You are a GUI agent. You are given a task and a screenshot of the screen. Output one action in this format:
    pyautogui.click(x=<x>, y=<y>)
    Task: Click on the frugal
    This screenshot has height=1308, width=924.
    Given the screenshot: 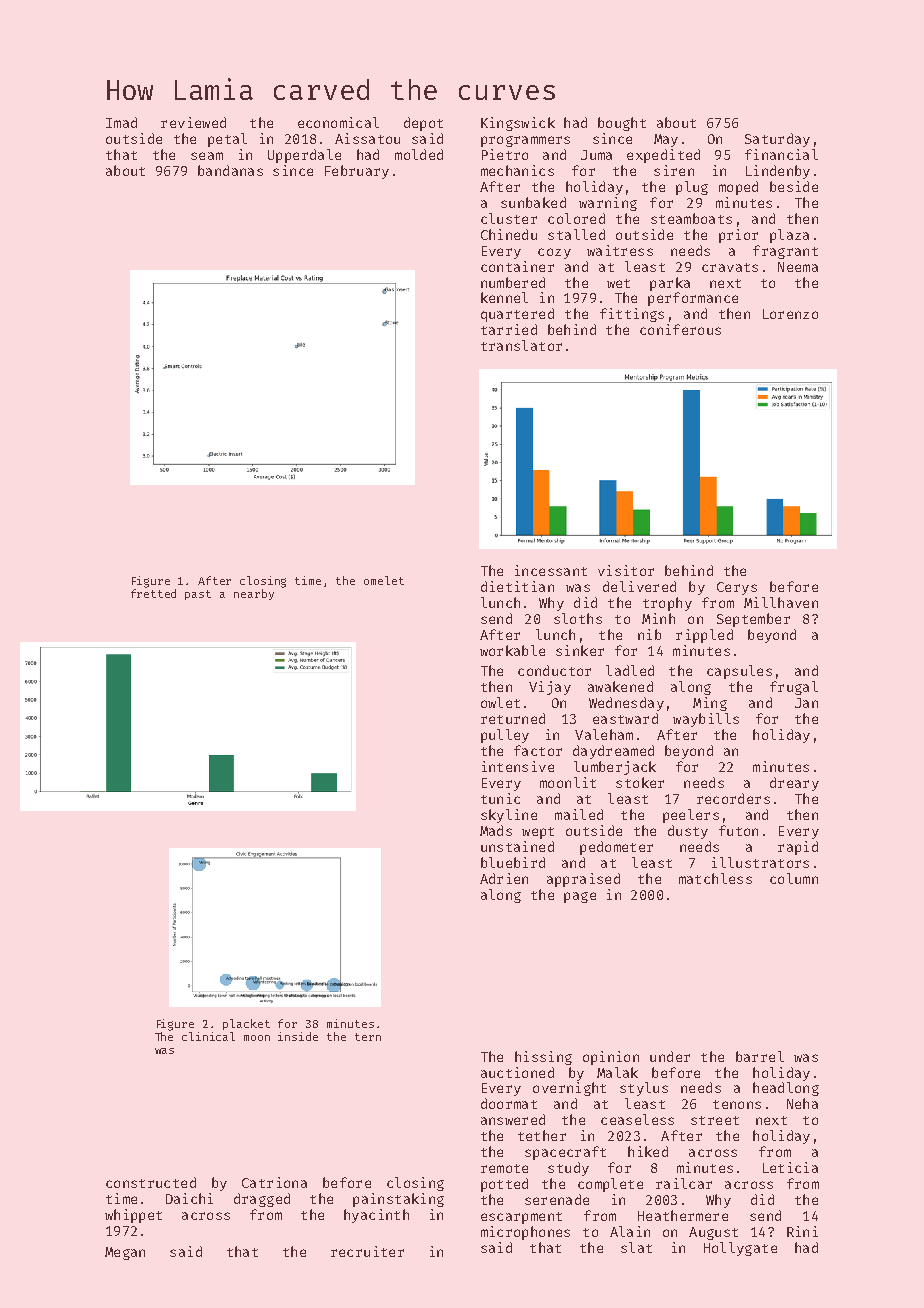 What is the action you would take?
    pyautogui.click(x=794, y=688)
